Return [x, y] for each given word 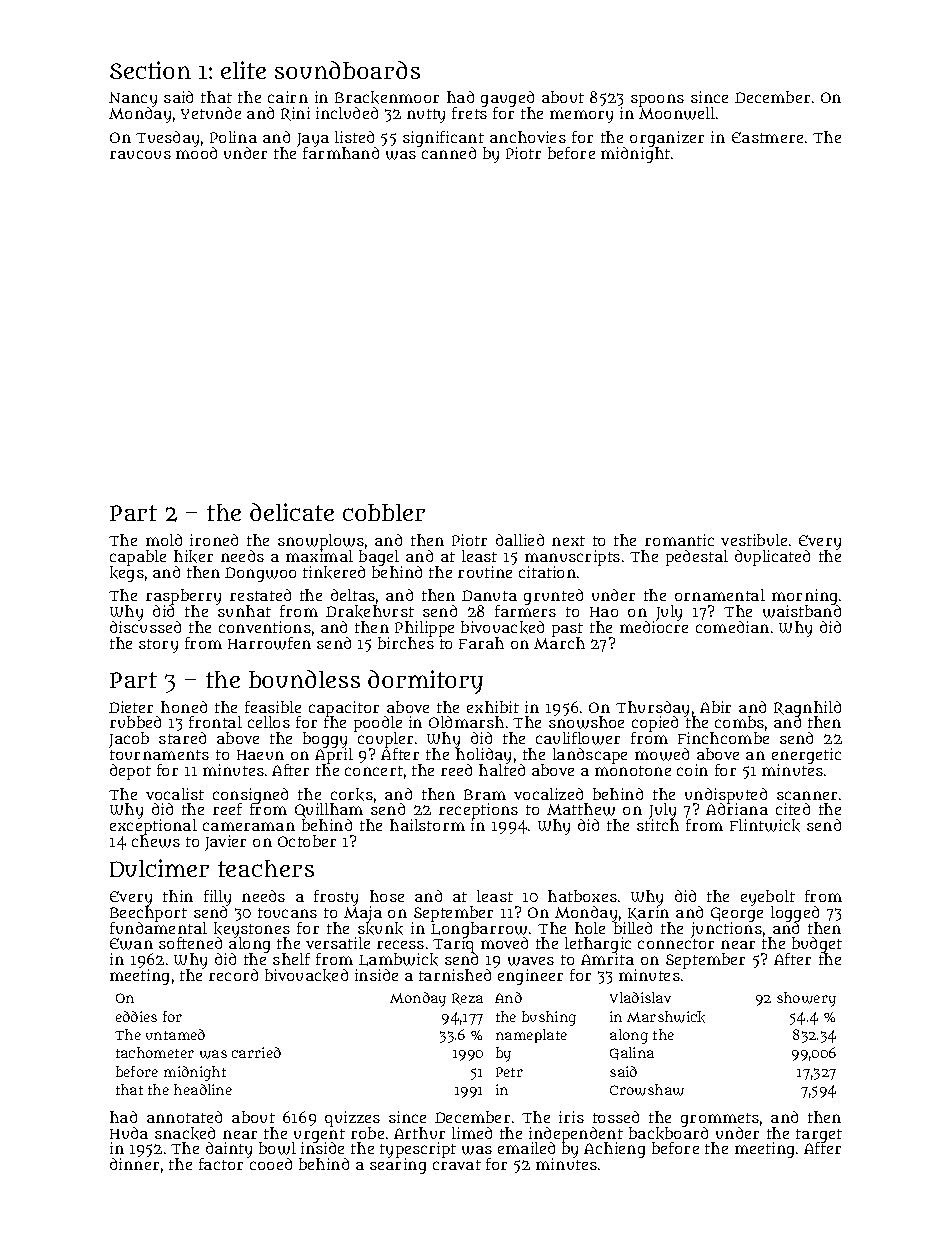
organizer [667, 139]
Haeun [260, 755]
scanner [807, 795]
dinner [134, 1164]
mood [196, 153]
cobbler [384, 512]
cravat [457, 1165]
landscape [590, 756]
